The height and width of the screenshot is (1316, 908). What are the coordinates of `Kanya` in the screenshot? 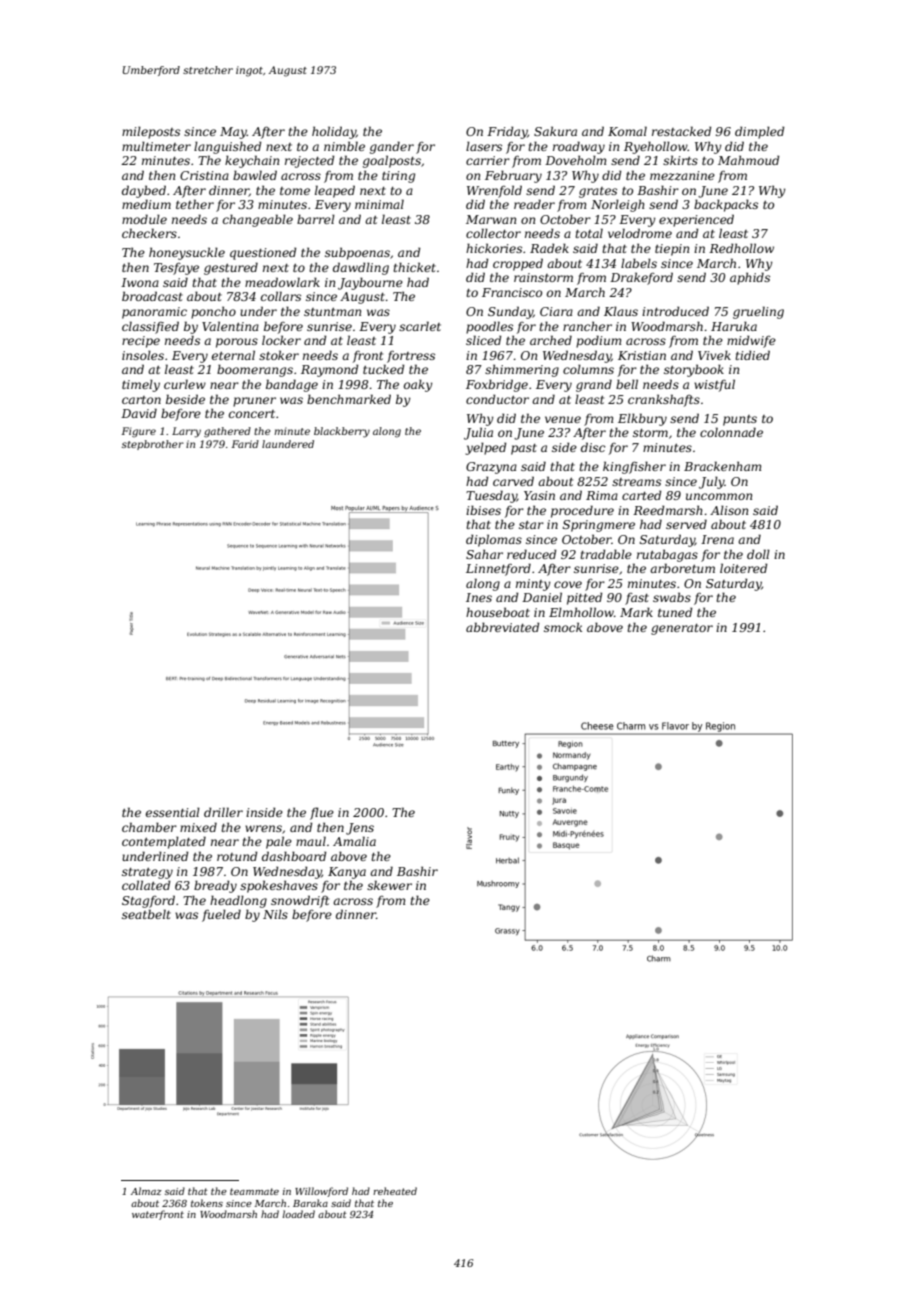 It's located at (347, 873).
